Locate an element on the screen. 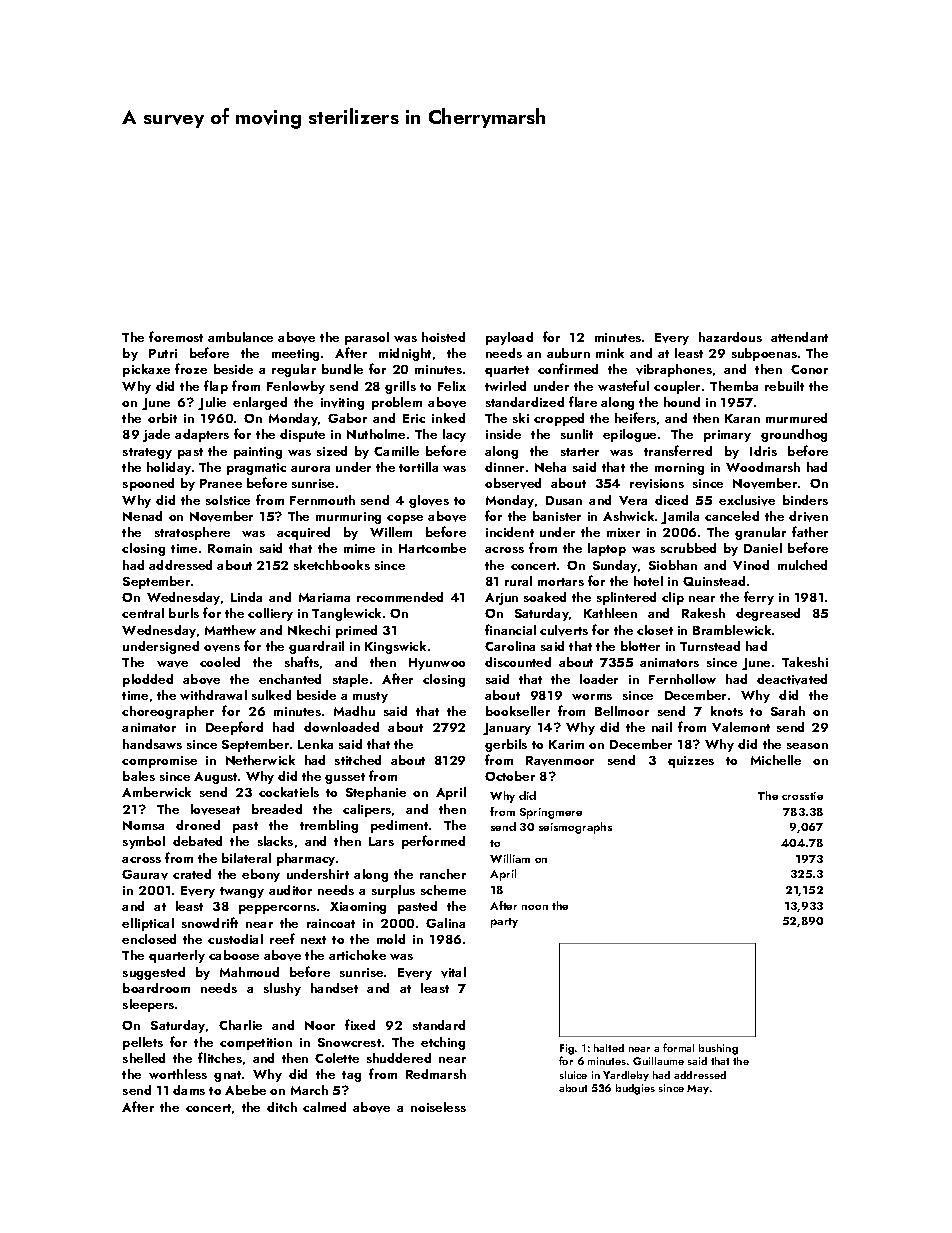  May is located at coordinates (698, 1089).
